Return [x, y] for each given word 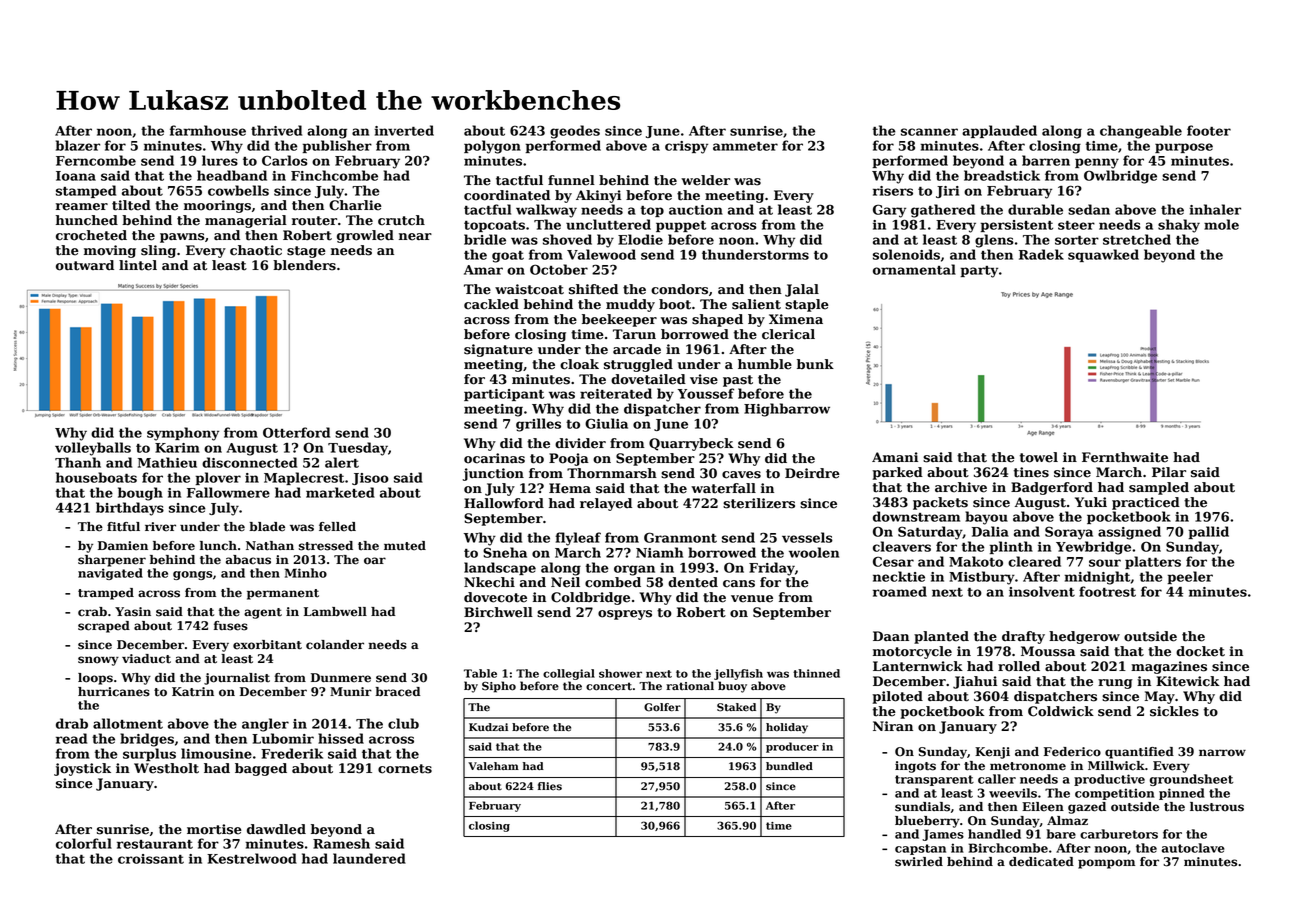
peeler [1190, 577]
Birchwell [498, 612]
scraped [104, 627]
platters [1153, 562]
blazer [78, 145]
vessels [807, 537]
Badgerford [1052, 488]
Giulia [606, 423]
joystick [82, 769]
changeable [1141, 132]
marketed [340, 492]
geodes [575, 132]
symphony [183, 434]
